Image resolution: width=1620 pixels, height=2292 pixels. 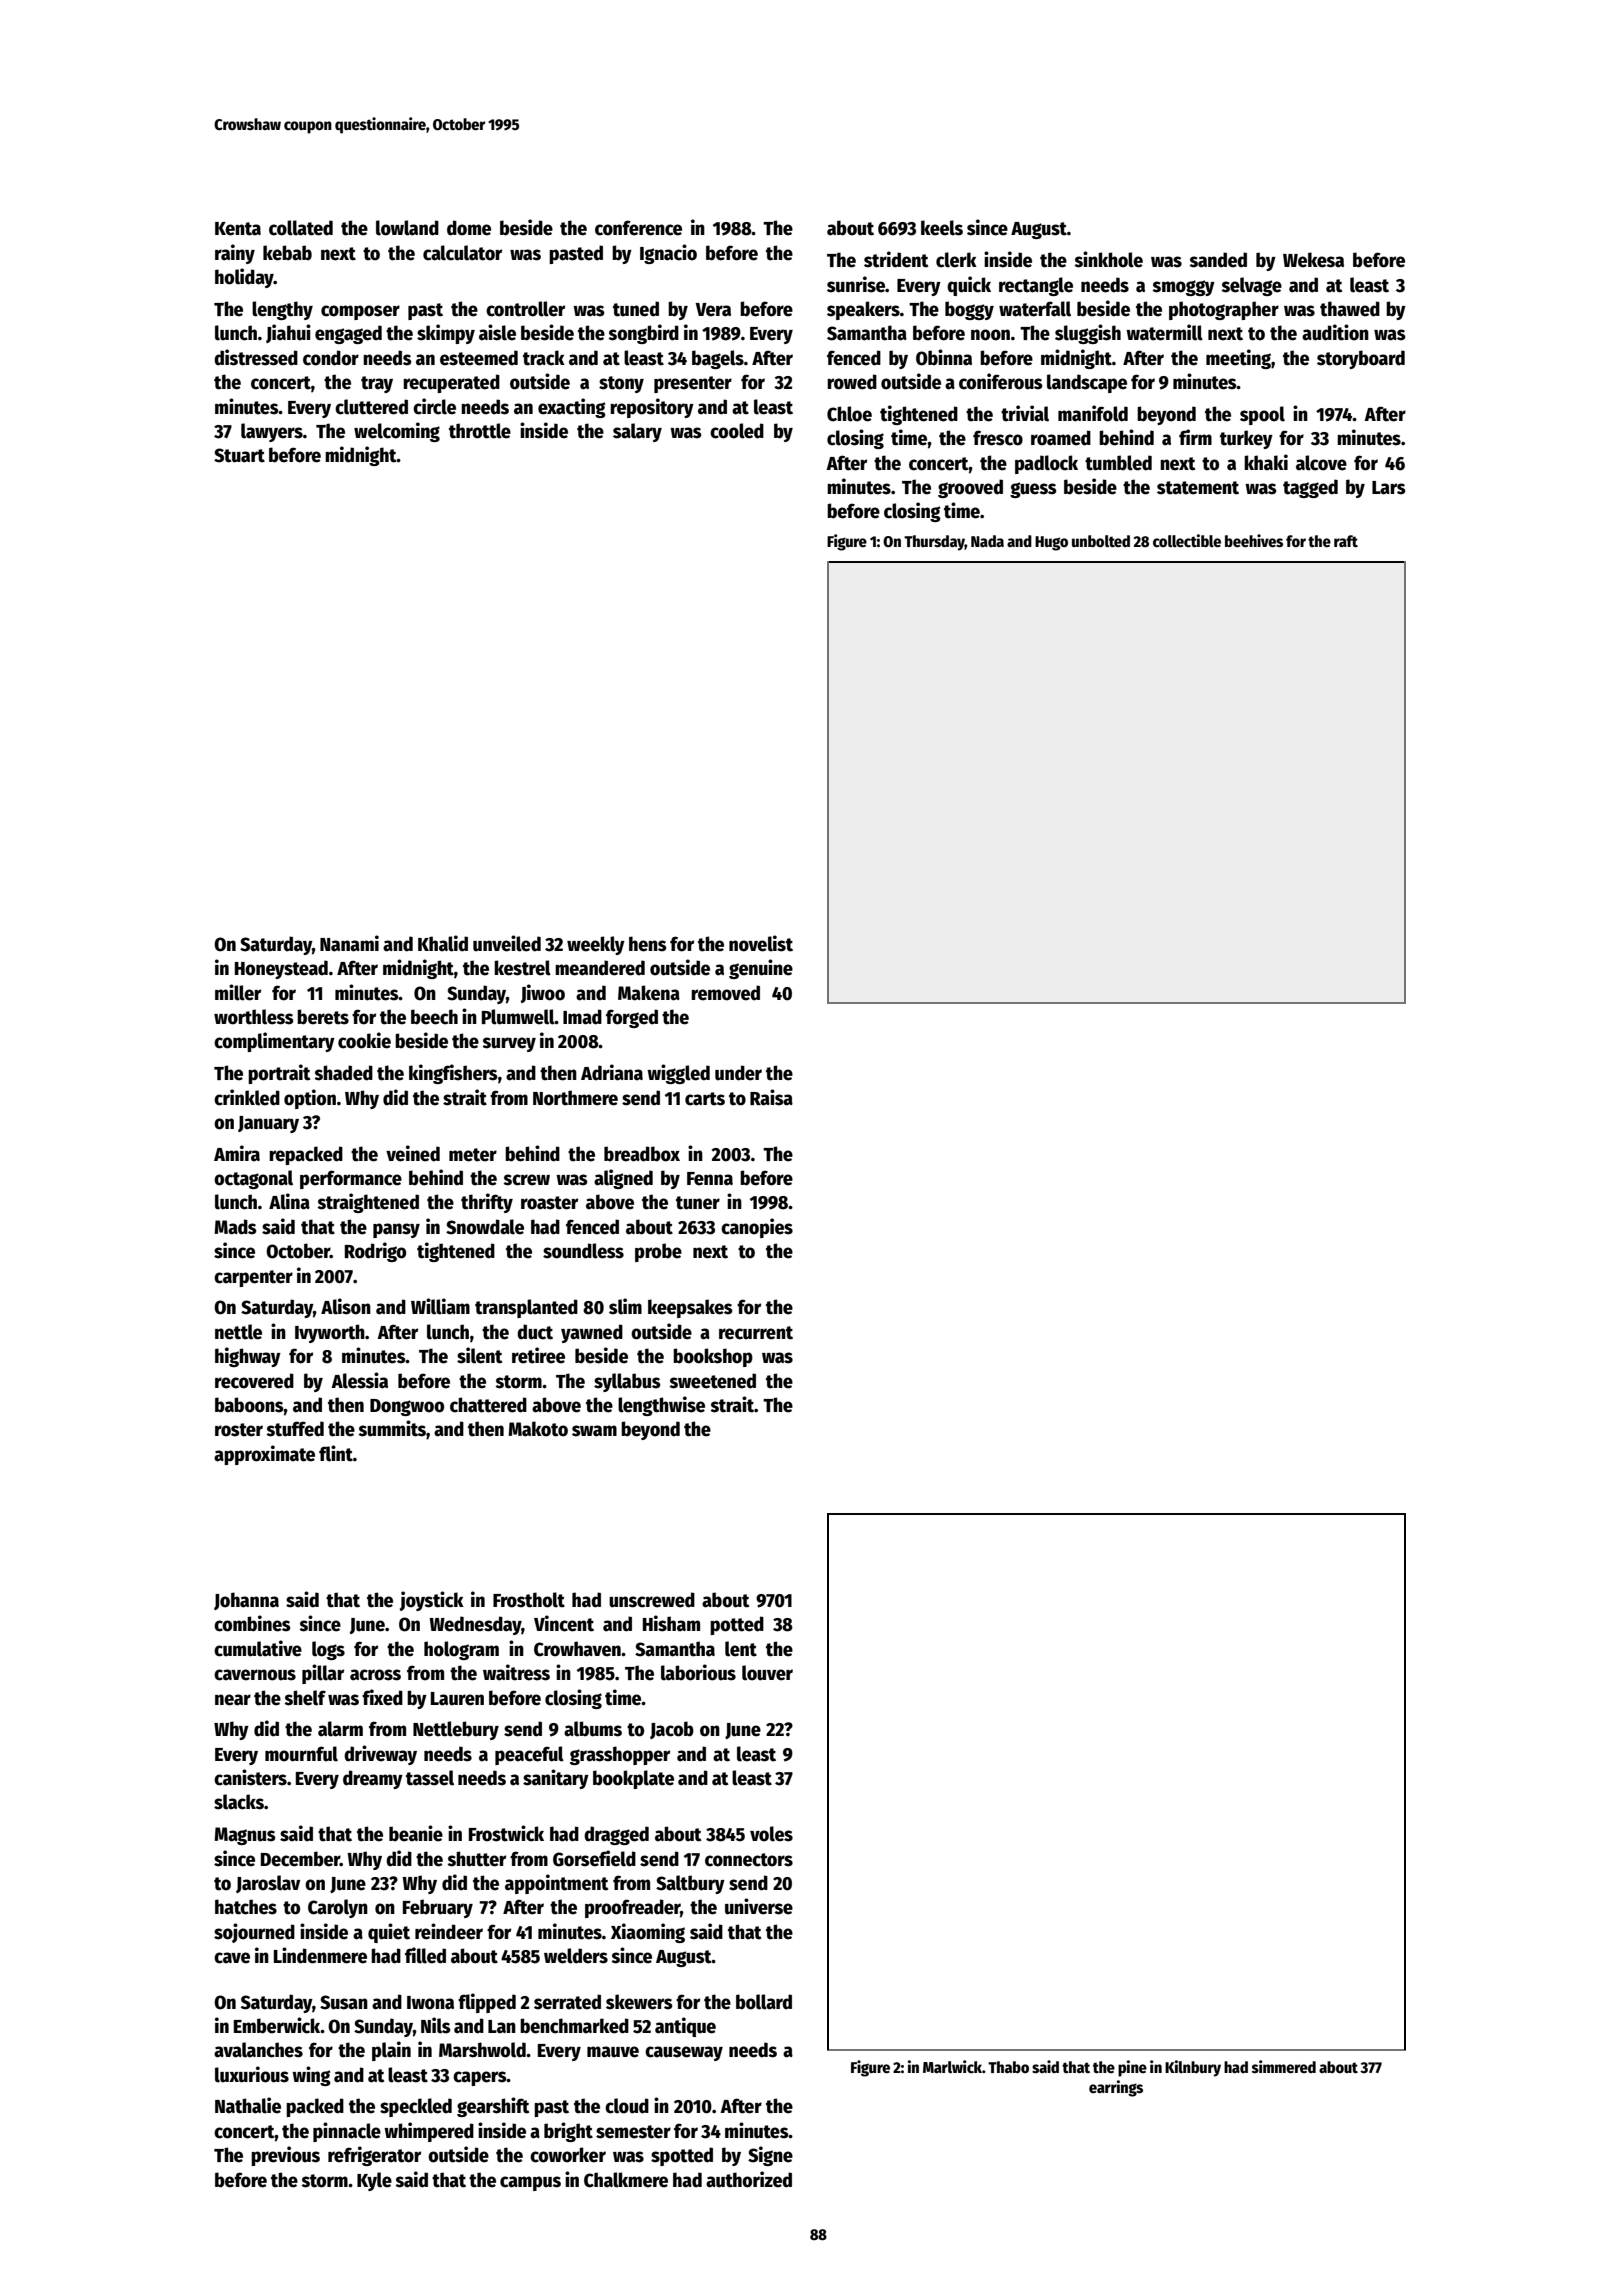 I want to click on recurrent, so click(x=756, y=1333).
